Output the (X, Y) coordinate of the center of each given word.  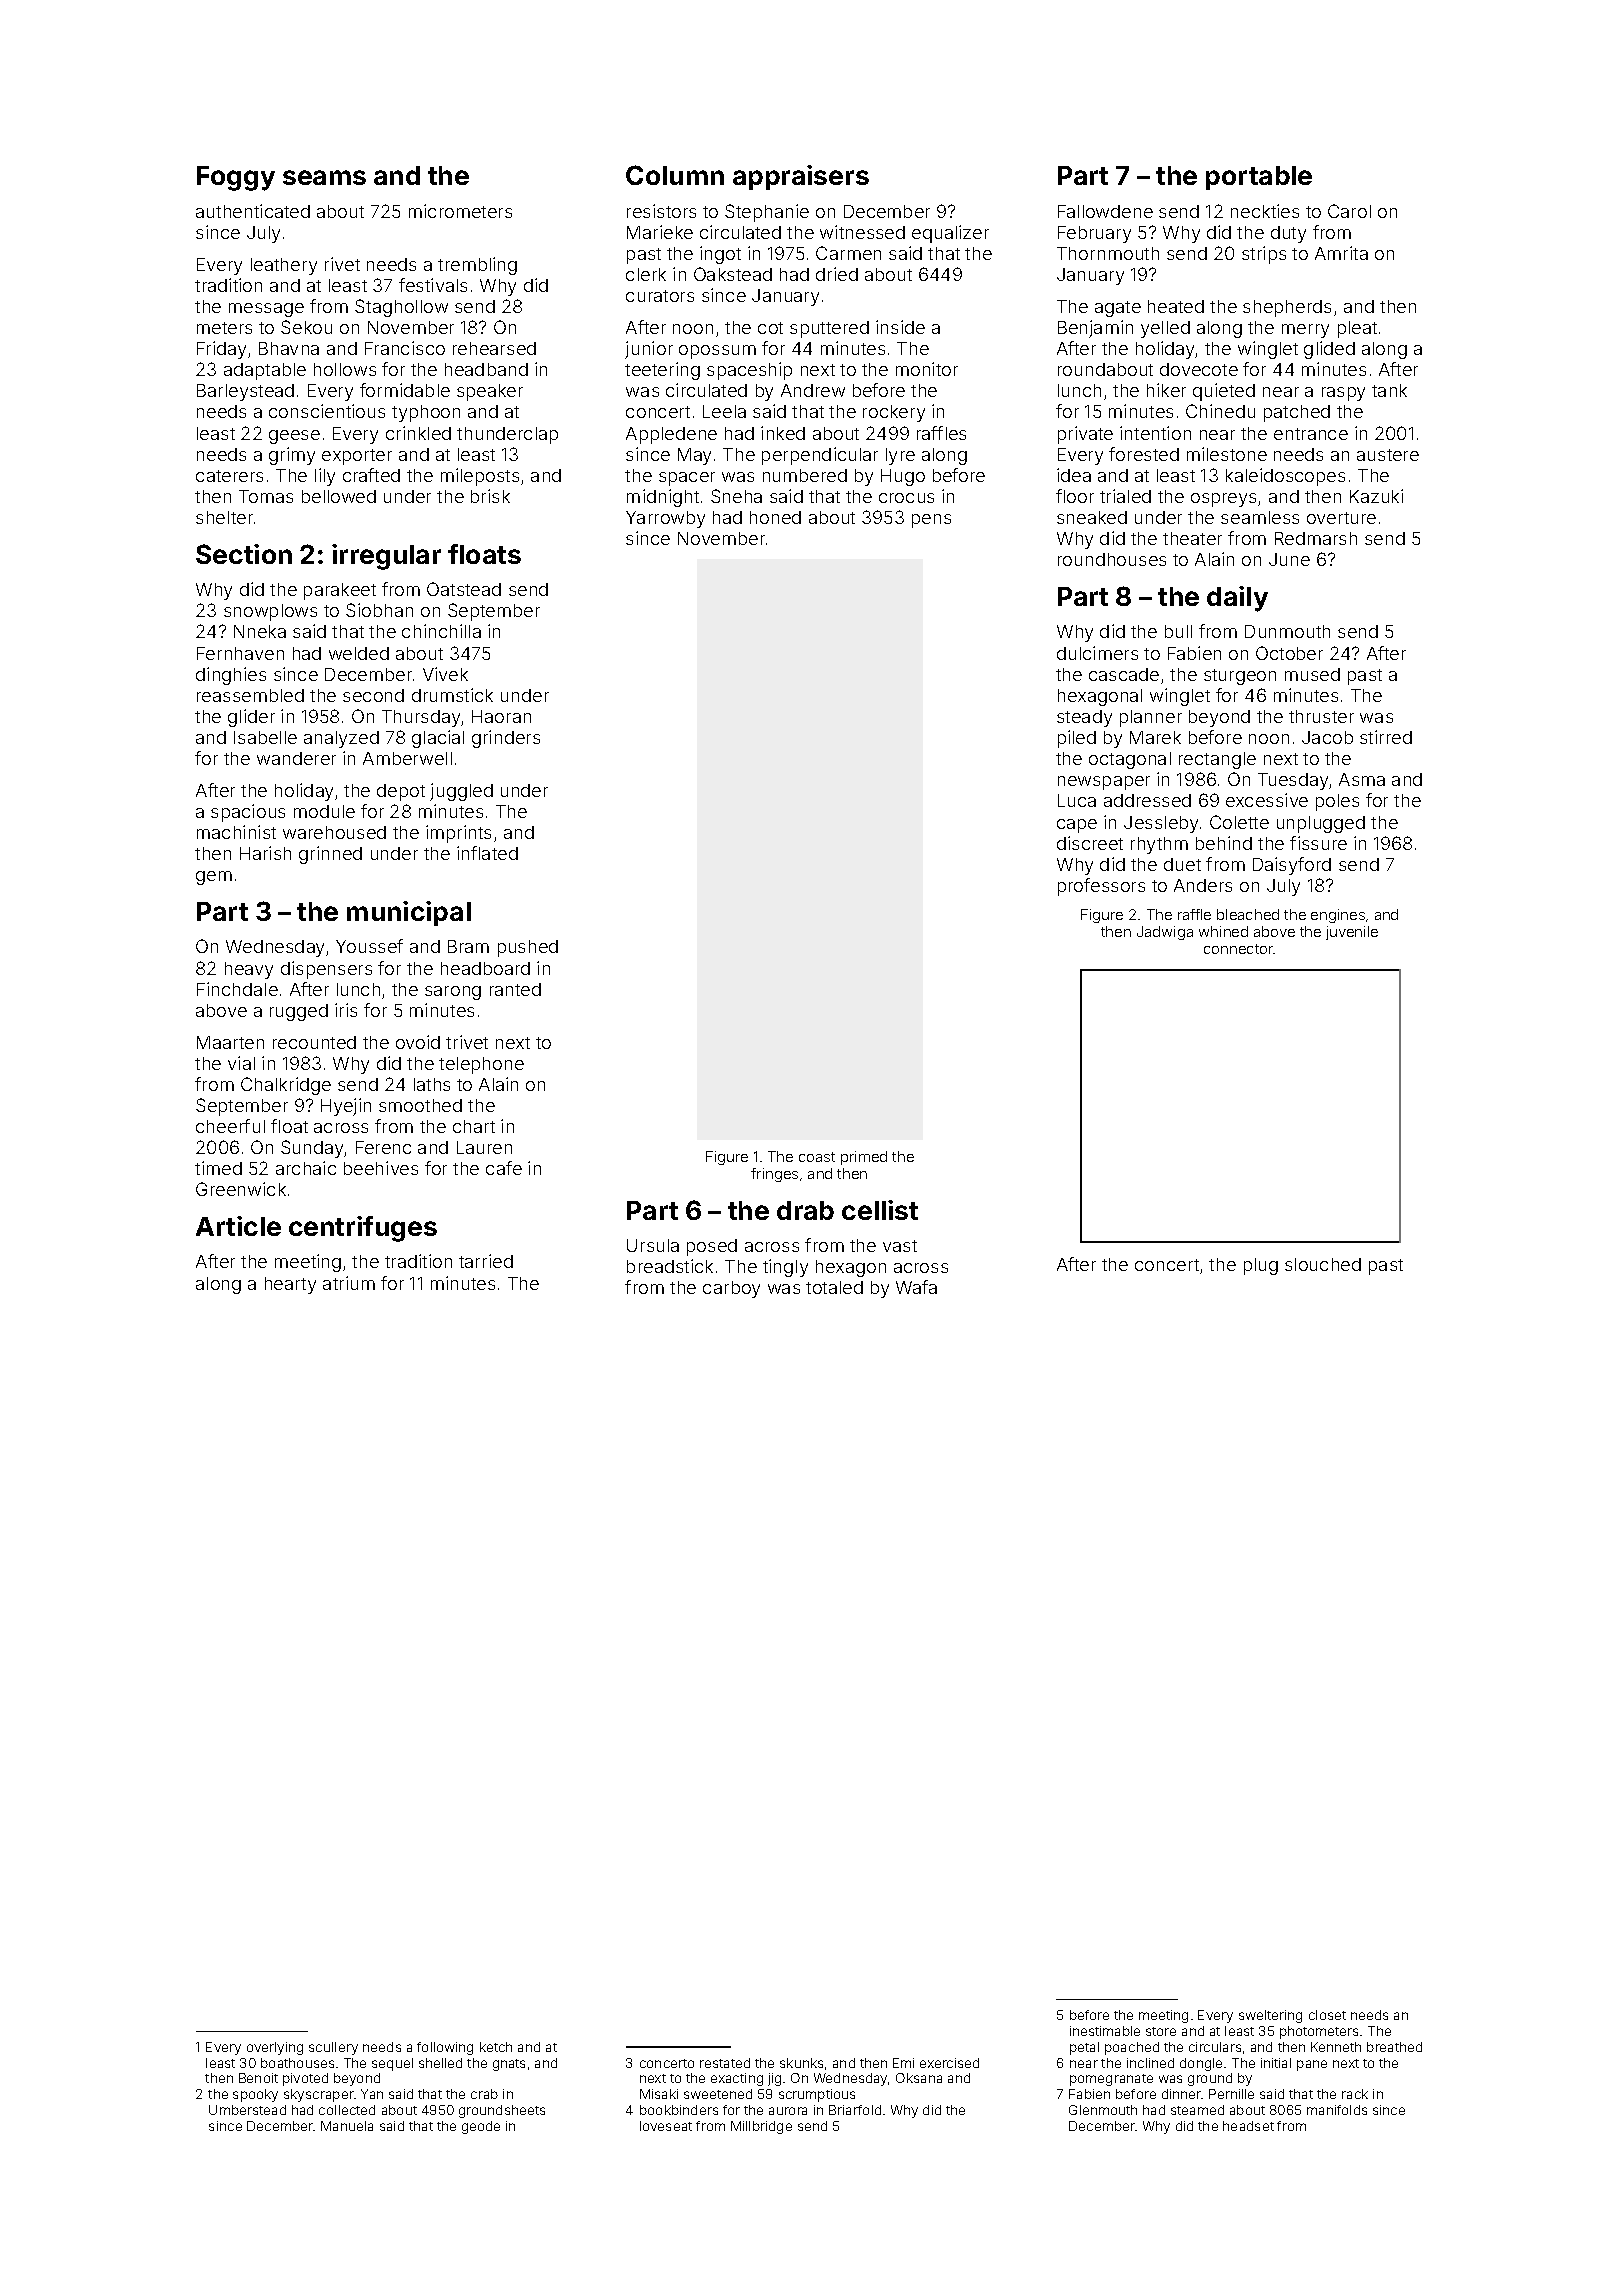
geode (481, 2127)
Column (675, 175)
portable (1259, 178)
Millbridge (761, 2127)
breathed (1394, 2047)
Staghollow (401, 308)
